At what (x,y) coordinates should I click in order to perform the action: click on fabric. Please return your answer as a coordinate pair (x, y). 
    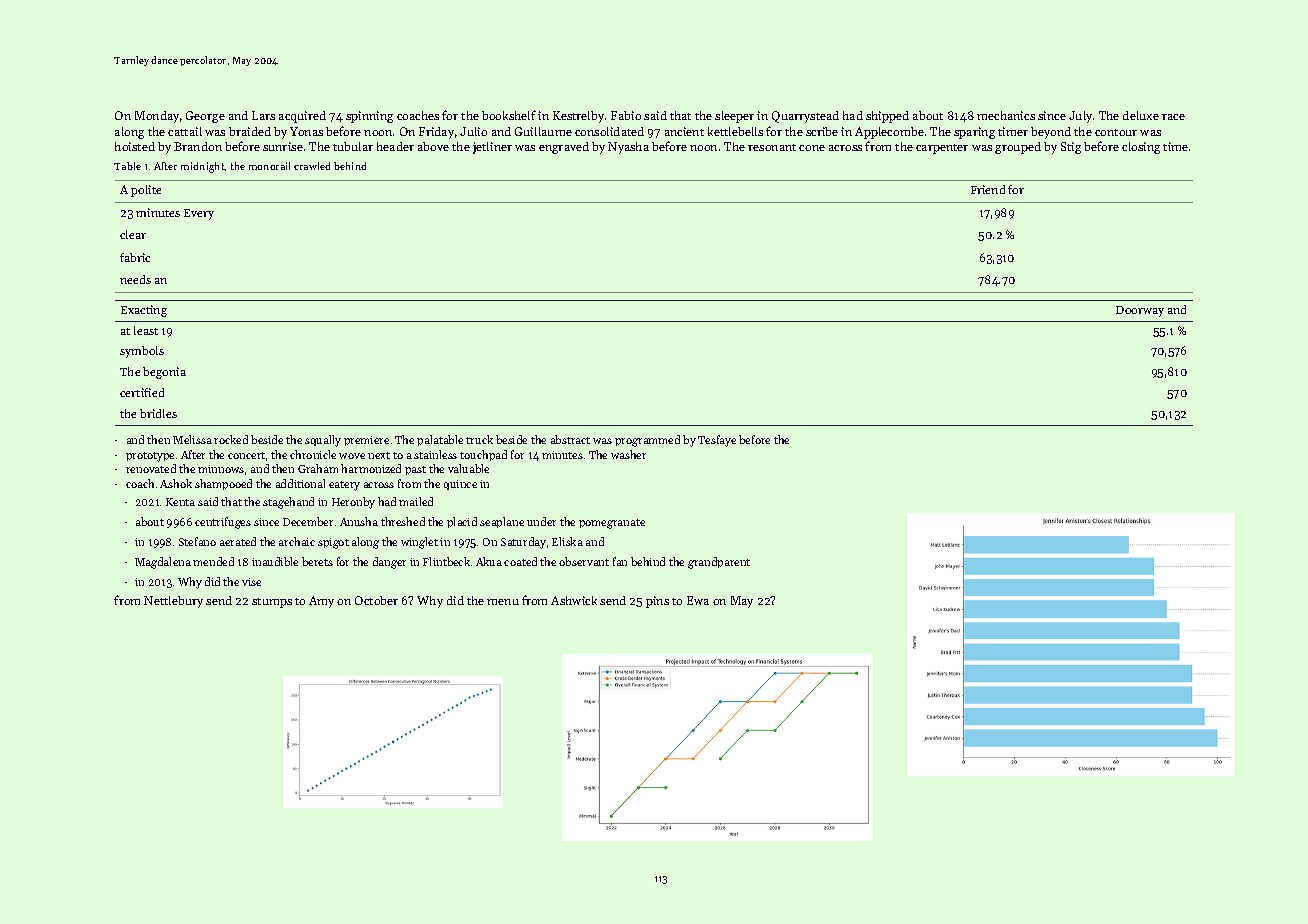
    Looking at the image, I should click on (135, 257).
